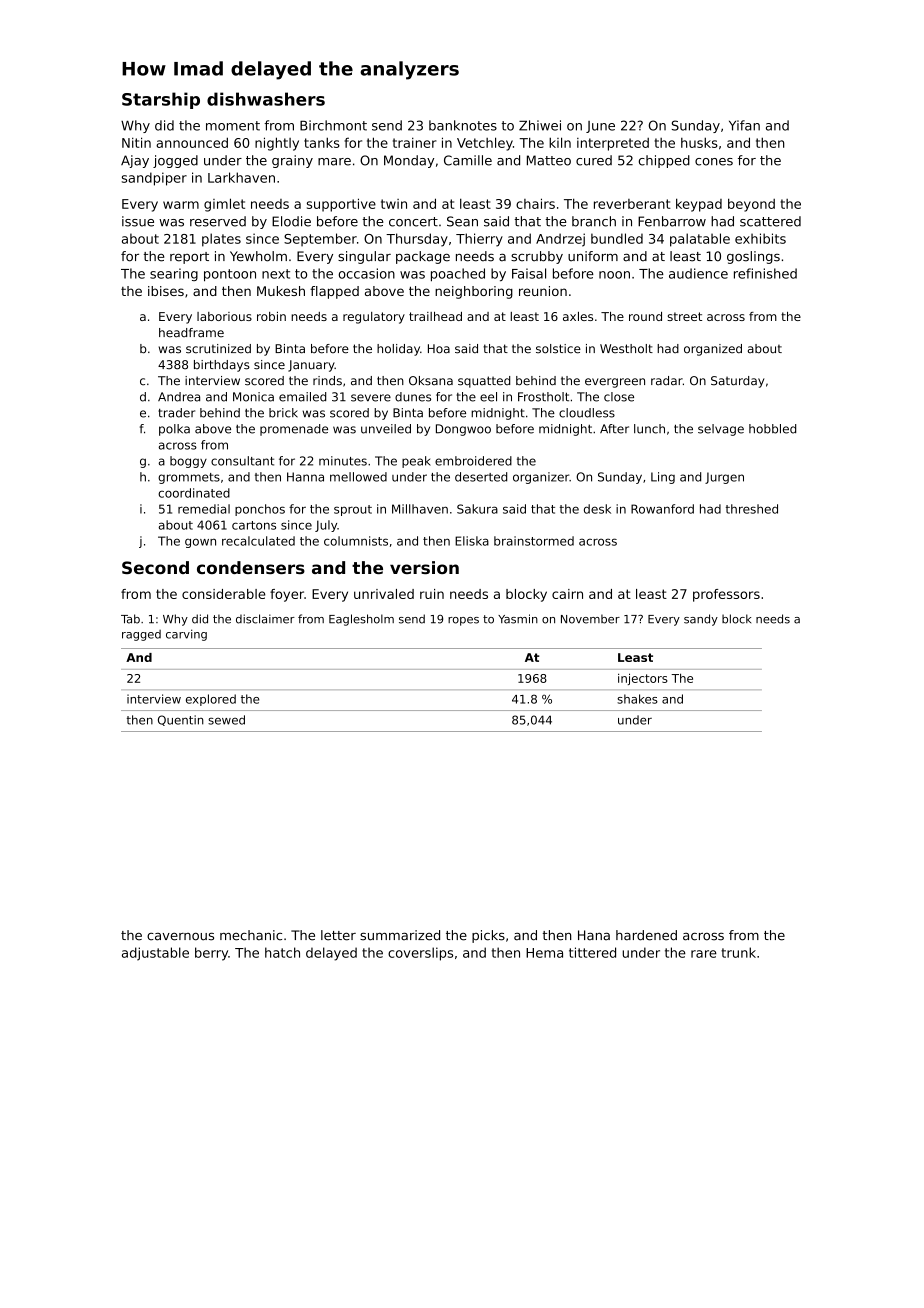 This document has height=1308, width=924. What do you see at coordinates (529, 273) in the document?
I see `Faisal` at bounding box center [529, 273].
